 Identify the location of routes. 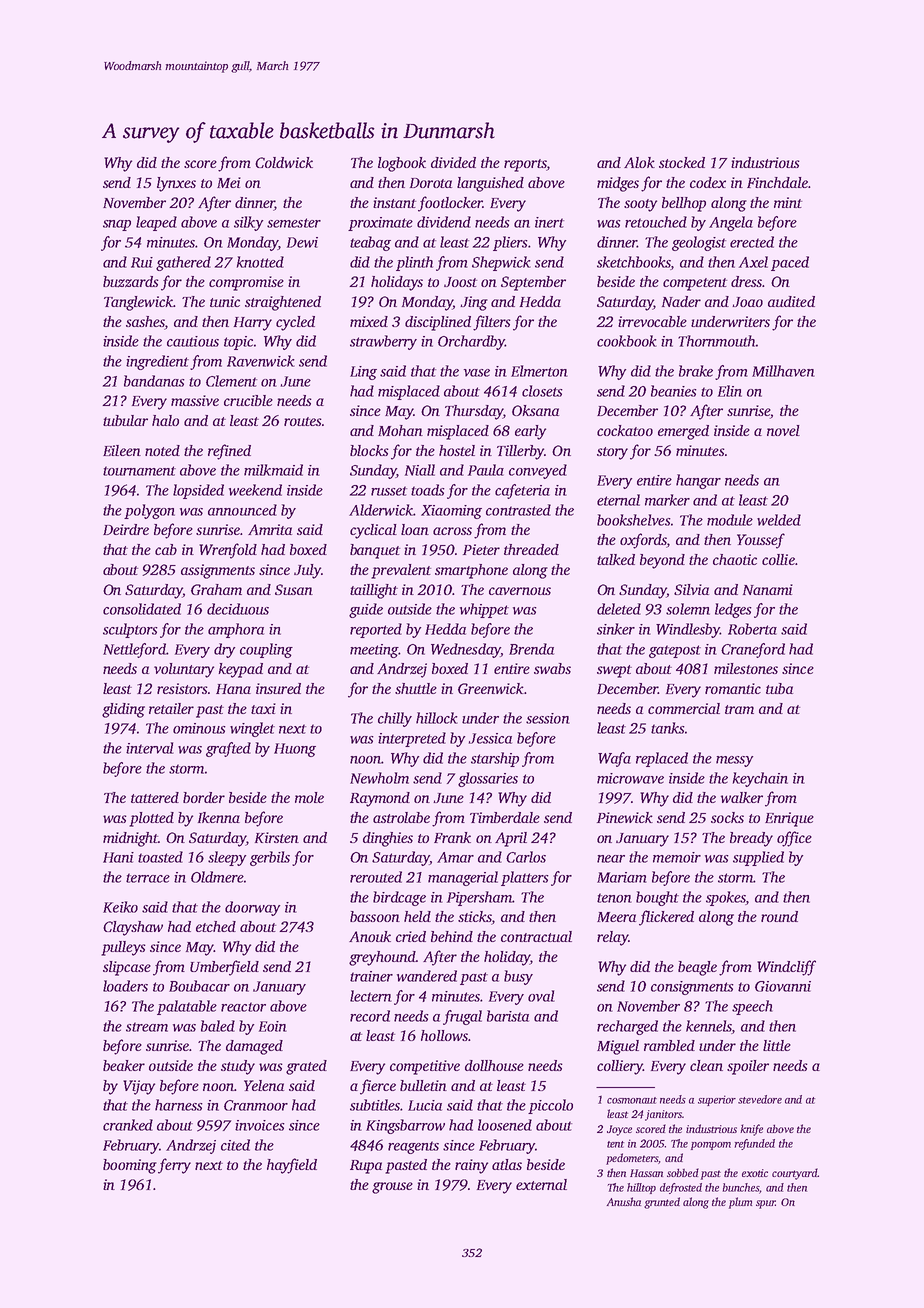
(303, 421).
